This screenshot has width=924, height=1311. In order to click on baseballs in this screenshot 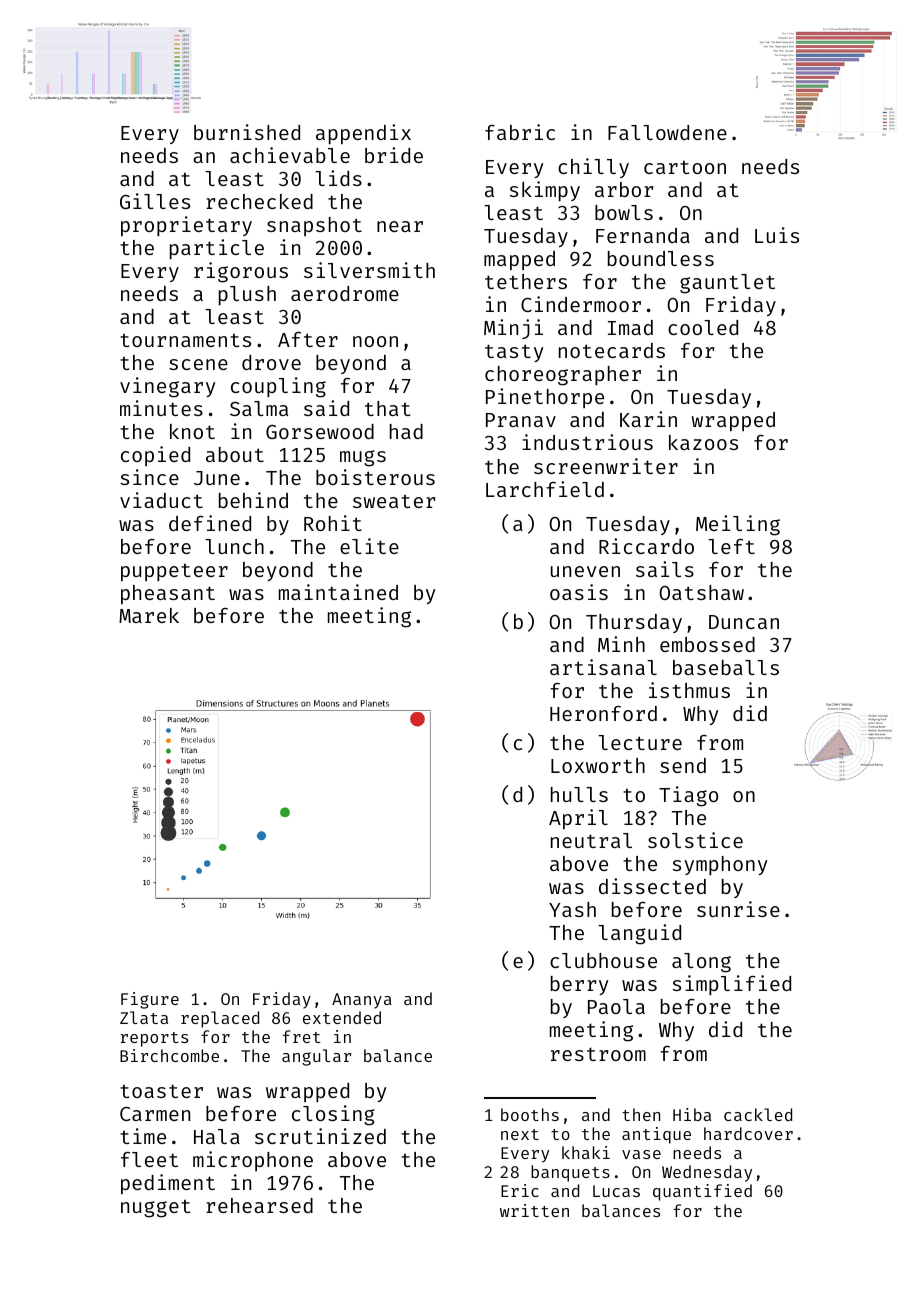, I will do `click(726, 667)`.
